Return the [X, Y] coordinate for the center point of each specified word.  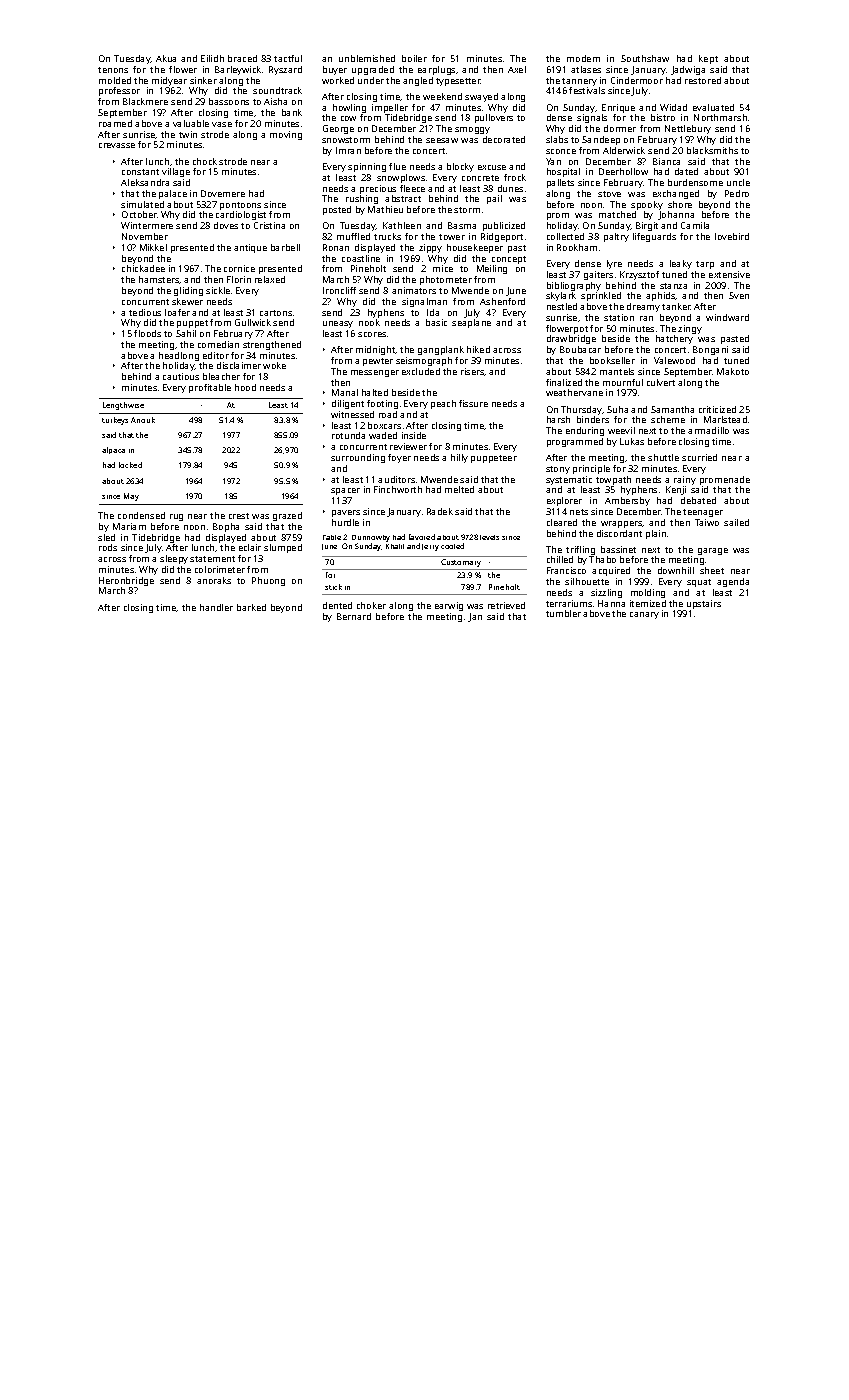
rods [108, 547]
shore [680, 204]
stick [333, 587]
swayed [481, 97]
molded [115, 80]
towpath [613, 480]
